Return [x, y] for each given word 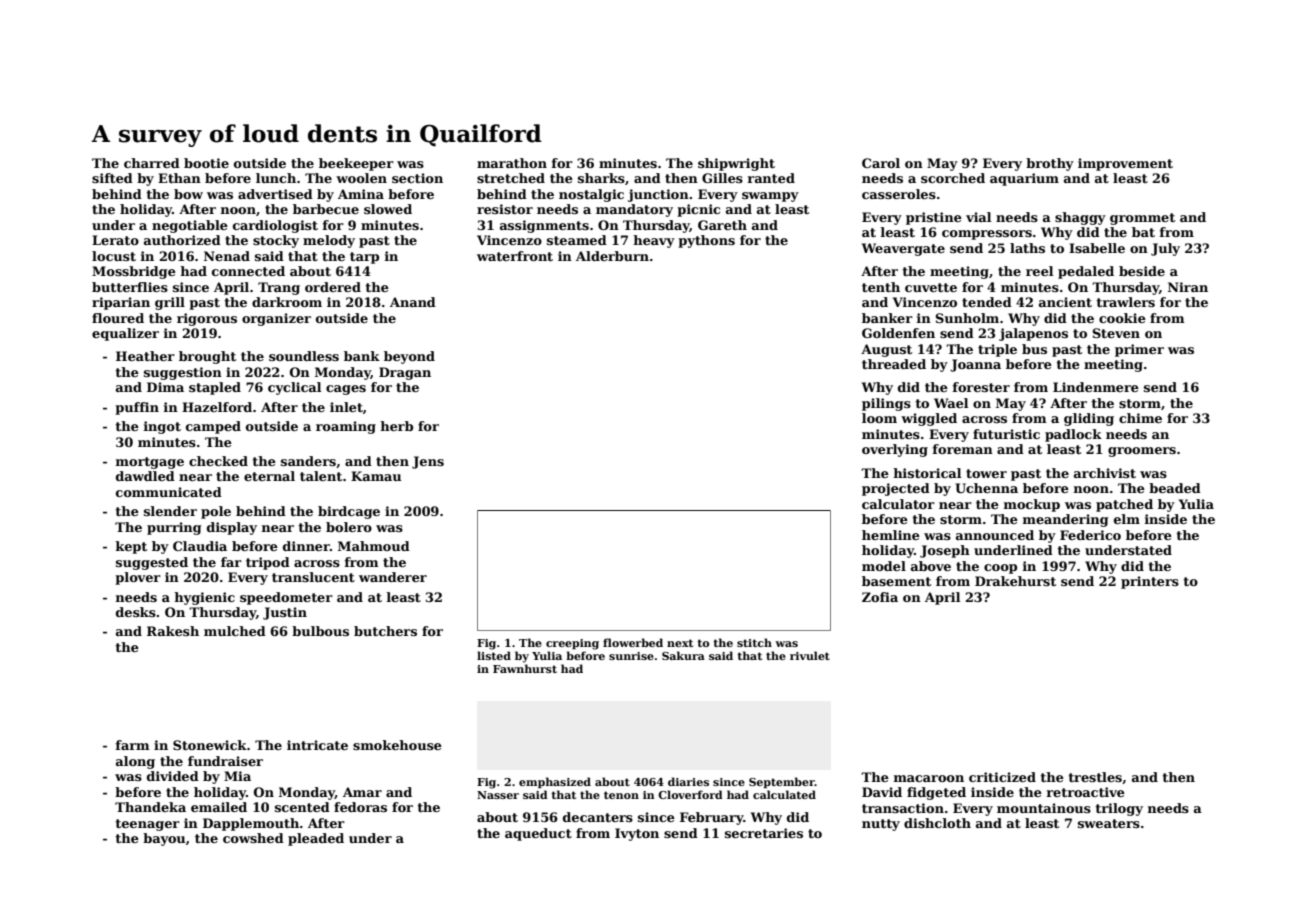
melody [329, 241]
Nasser [498, 795]
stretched [511, 178]
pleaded [316, 839]
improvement [1125, 164]
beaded [1175, 488]
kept [131, 547]
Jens [428, 462]
